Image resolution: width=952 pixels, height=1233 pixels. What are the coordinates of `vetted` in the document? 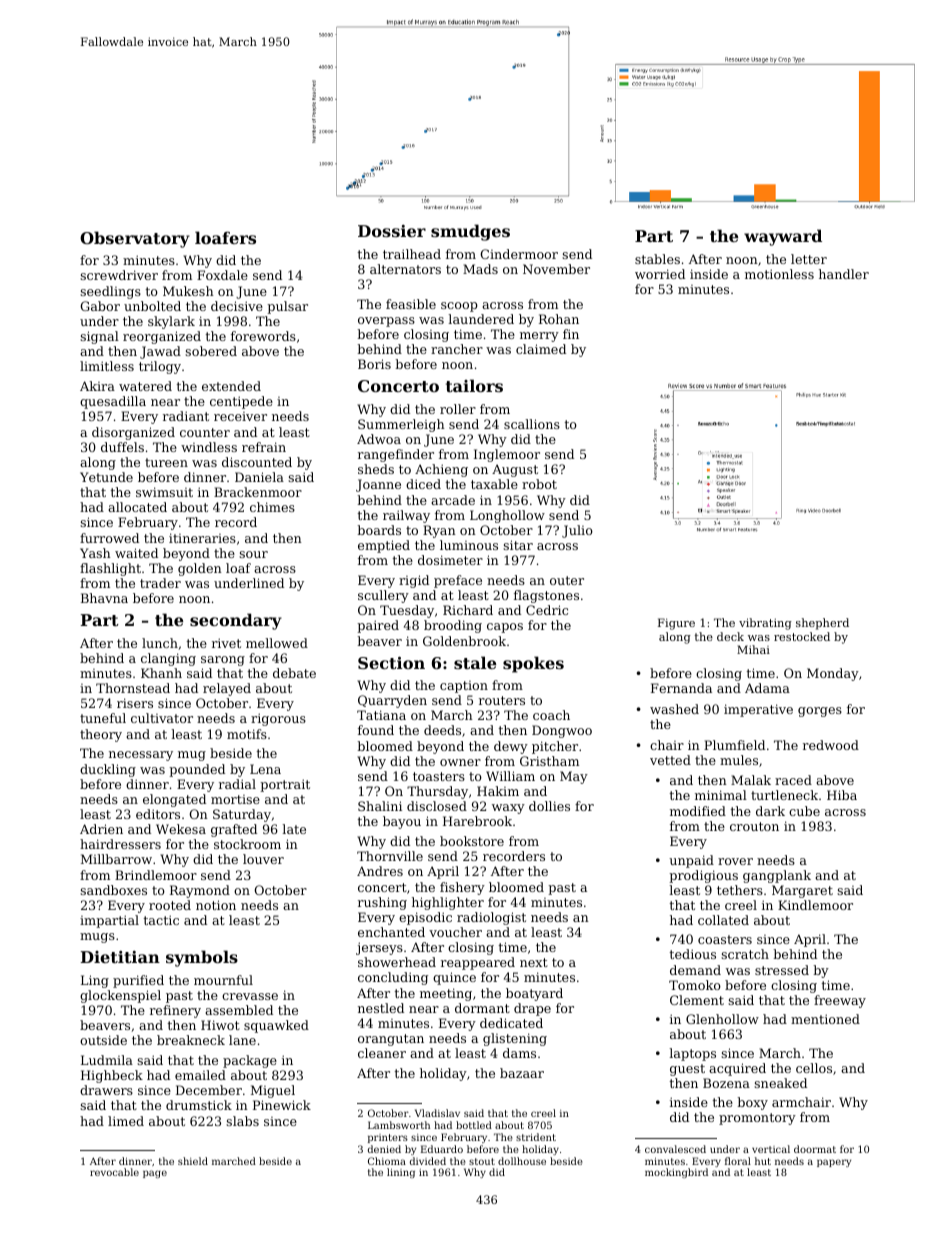 It's located at (670, 760).
